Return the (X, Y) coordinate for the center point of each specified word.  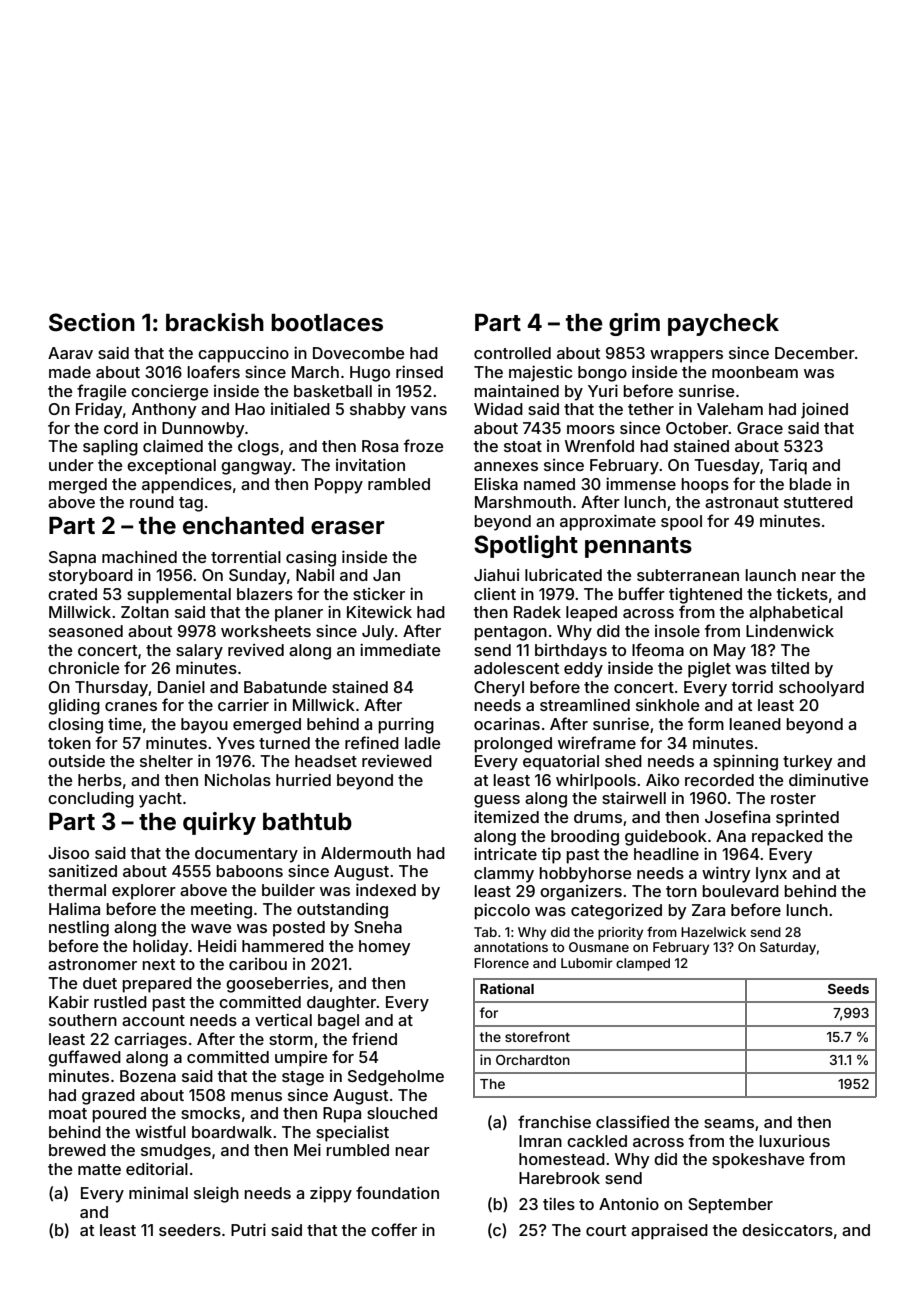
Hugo (370, 374)
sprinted (807, 818)
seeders (190, 1230)
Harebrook (559, 1178)
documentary (246, 855)
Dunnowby (203, 430)
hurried (303, 780)
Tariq (788, 466)
